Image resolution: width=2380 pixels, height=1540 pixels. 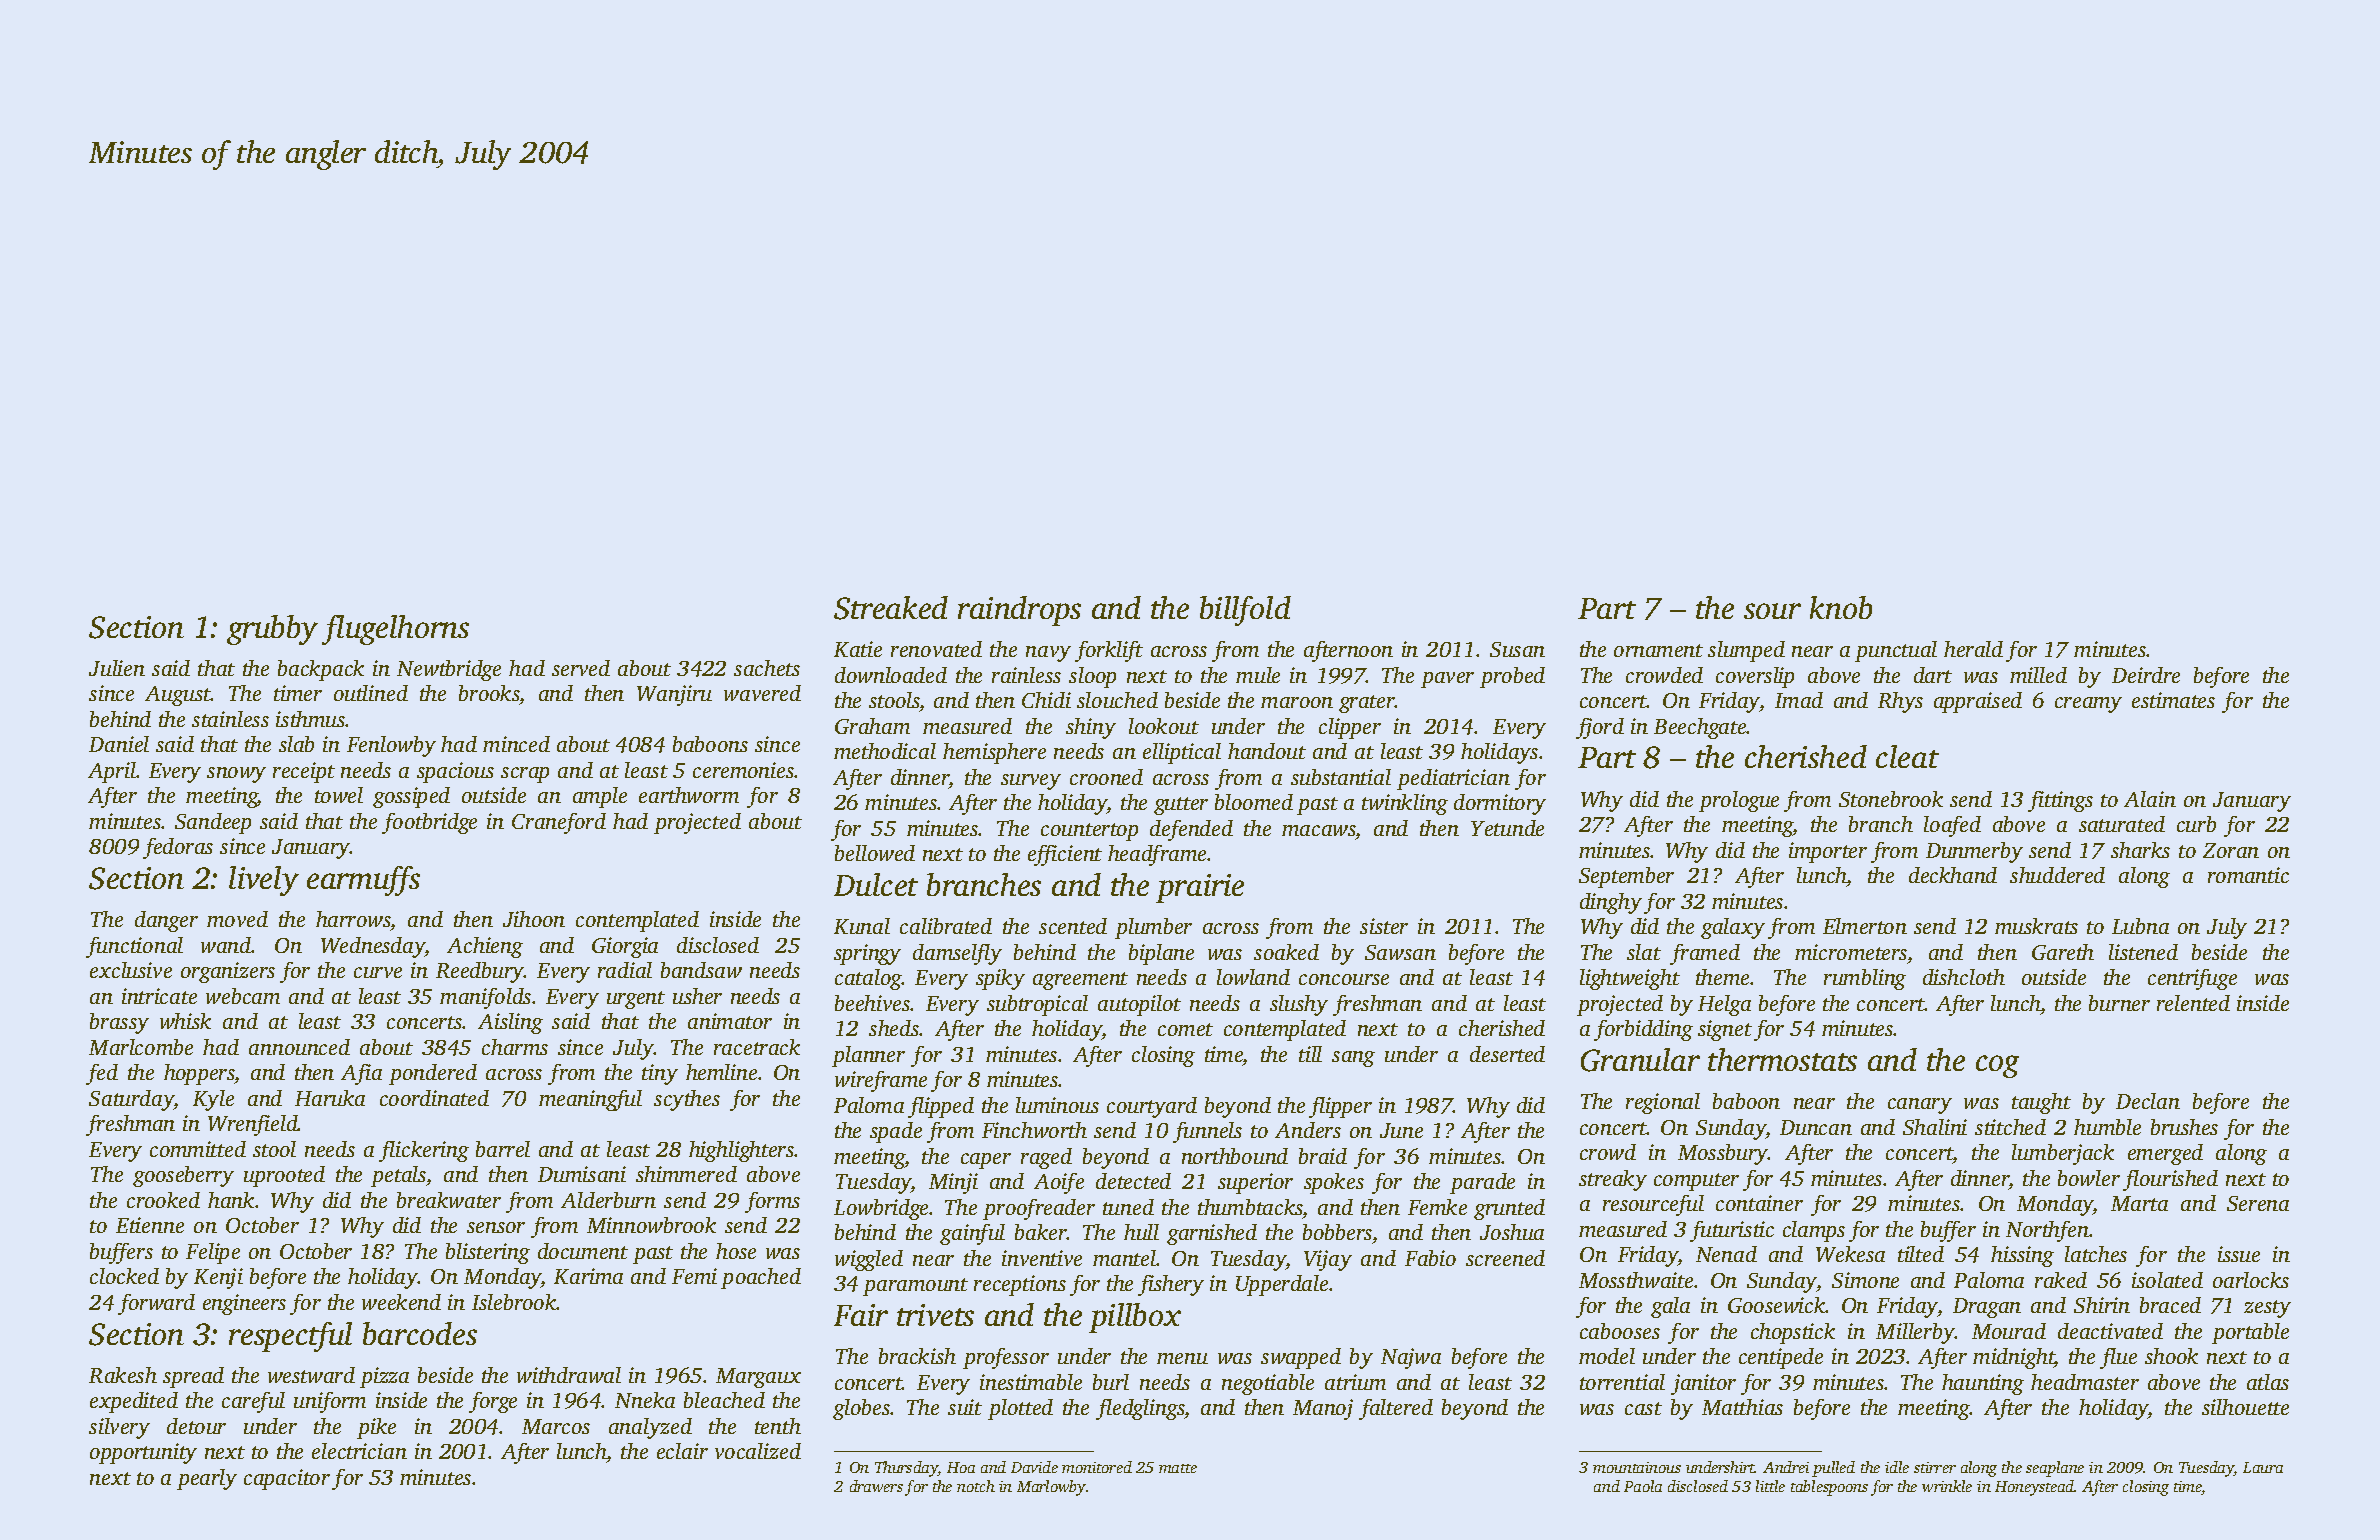 What do you see at coordinates (156, 1304) in the screenshot?
I see `forward` at bounding box center [156, 1304].
